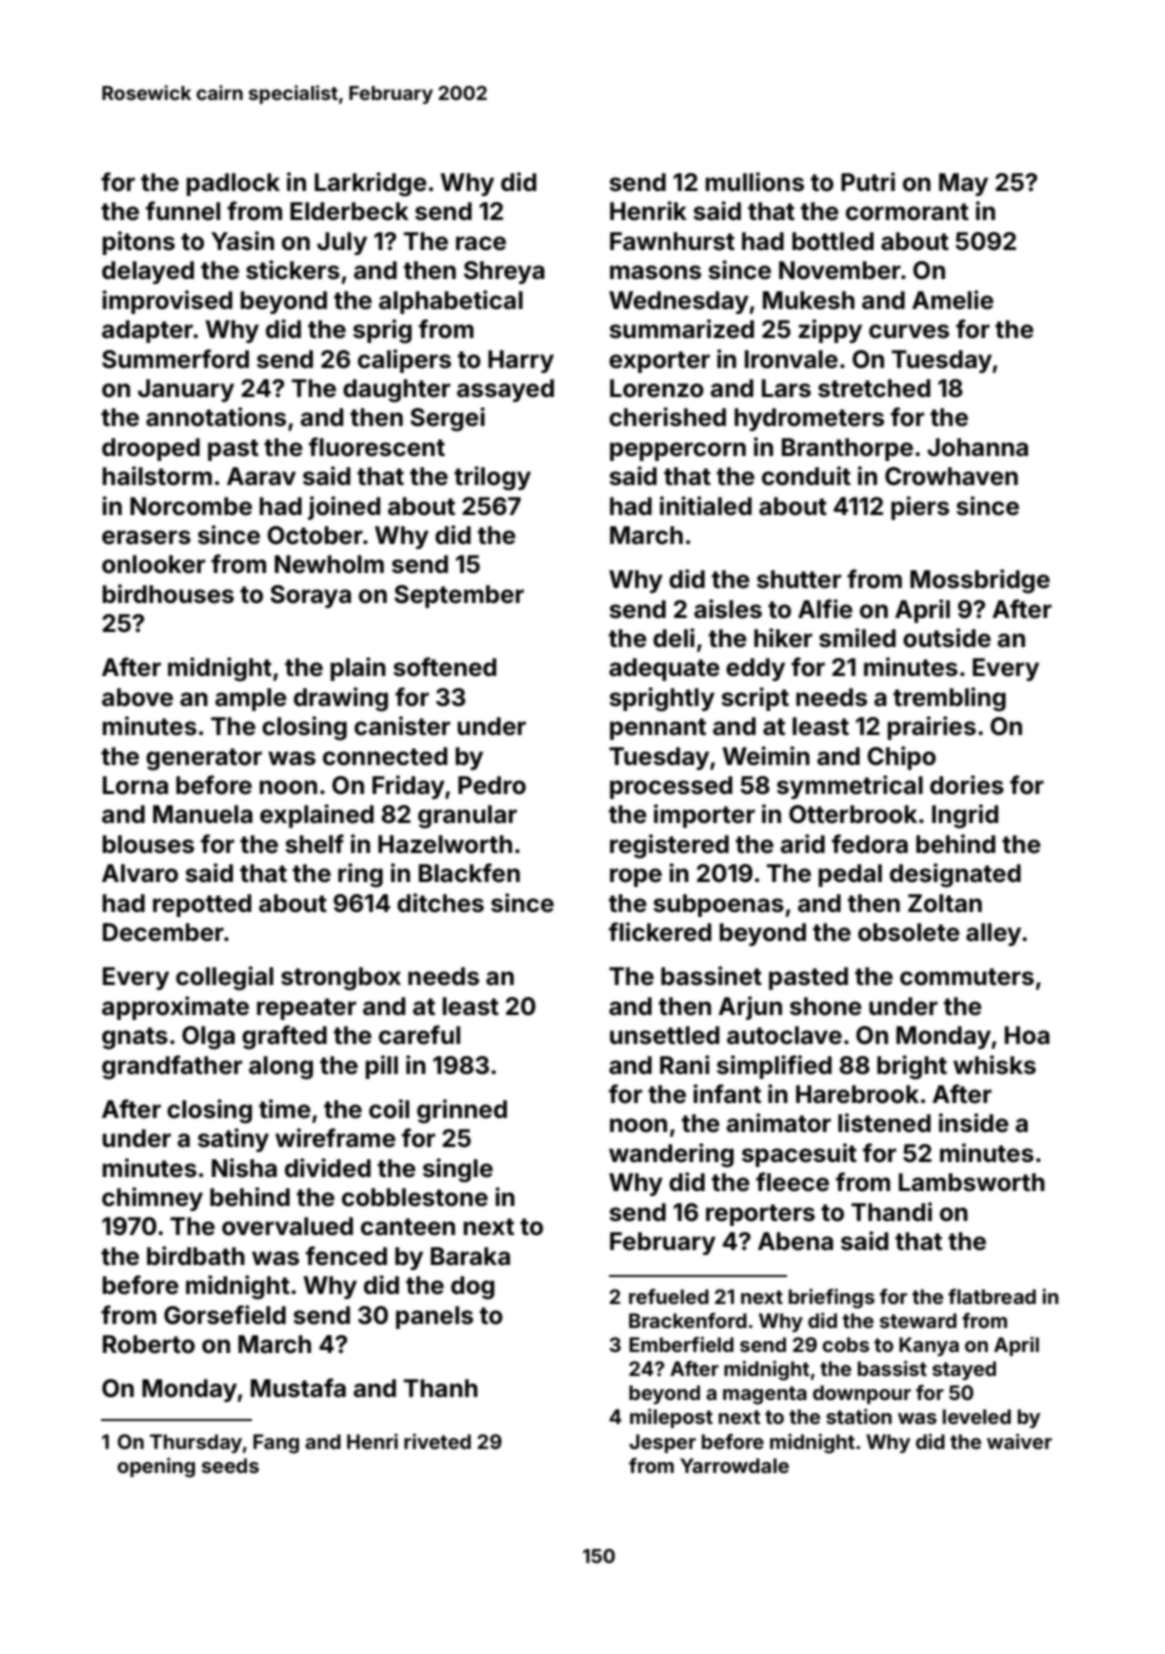  I want to click on inside, so click(974, 1123).
